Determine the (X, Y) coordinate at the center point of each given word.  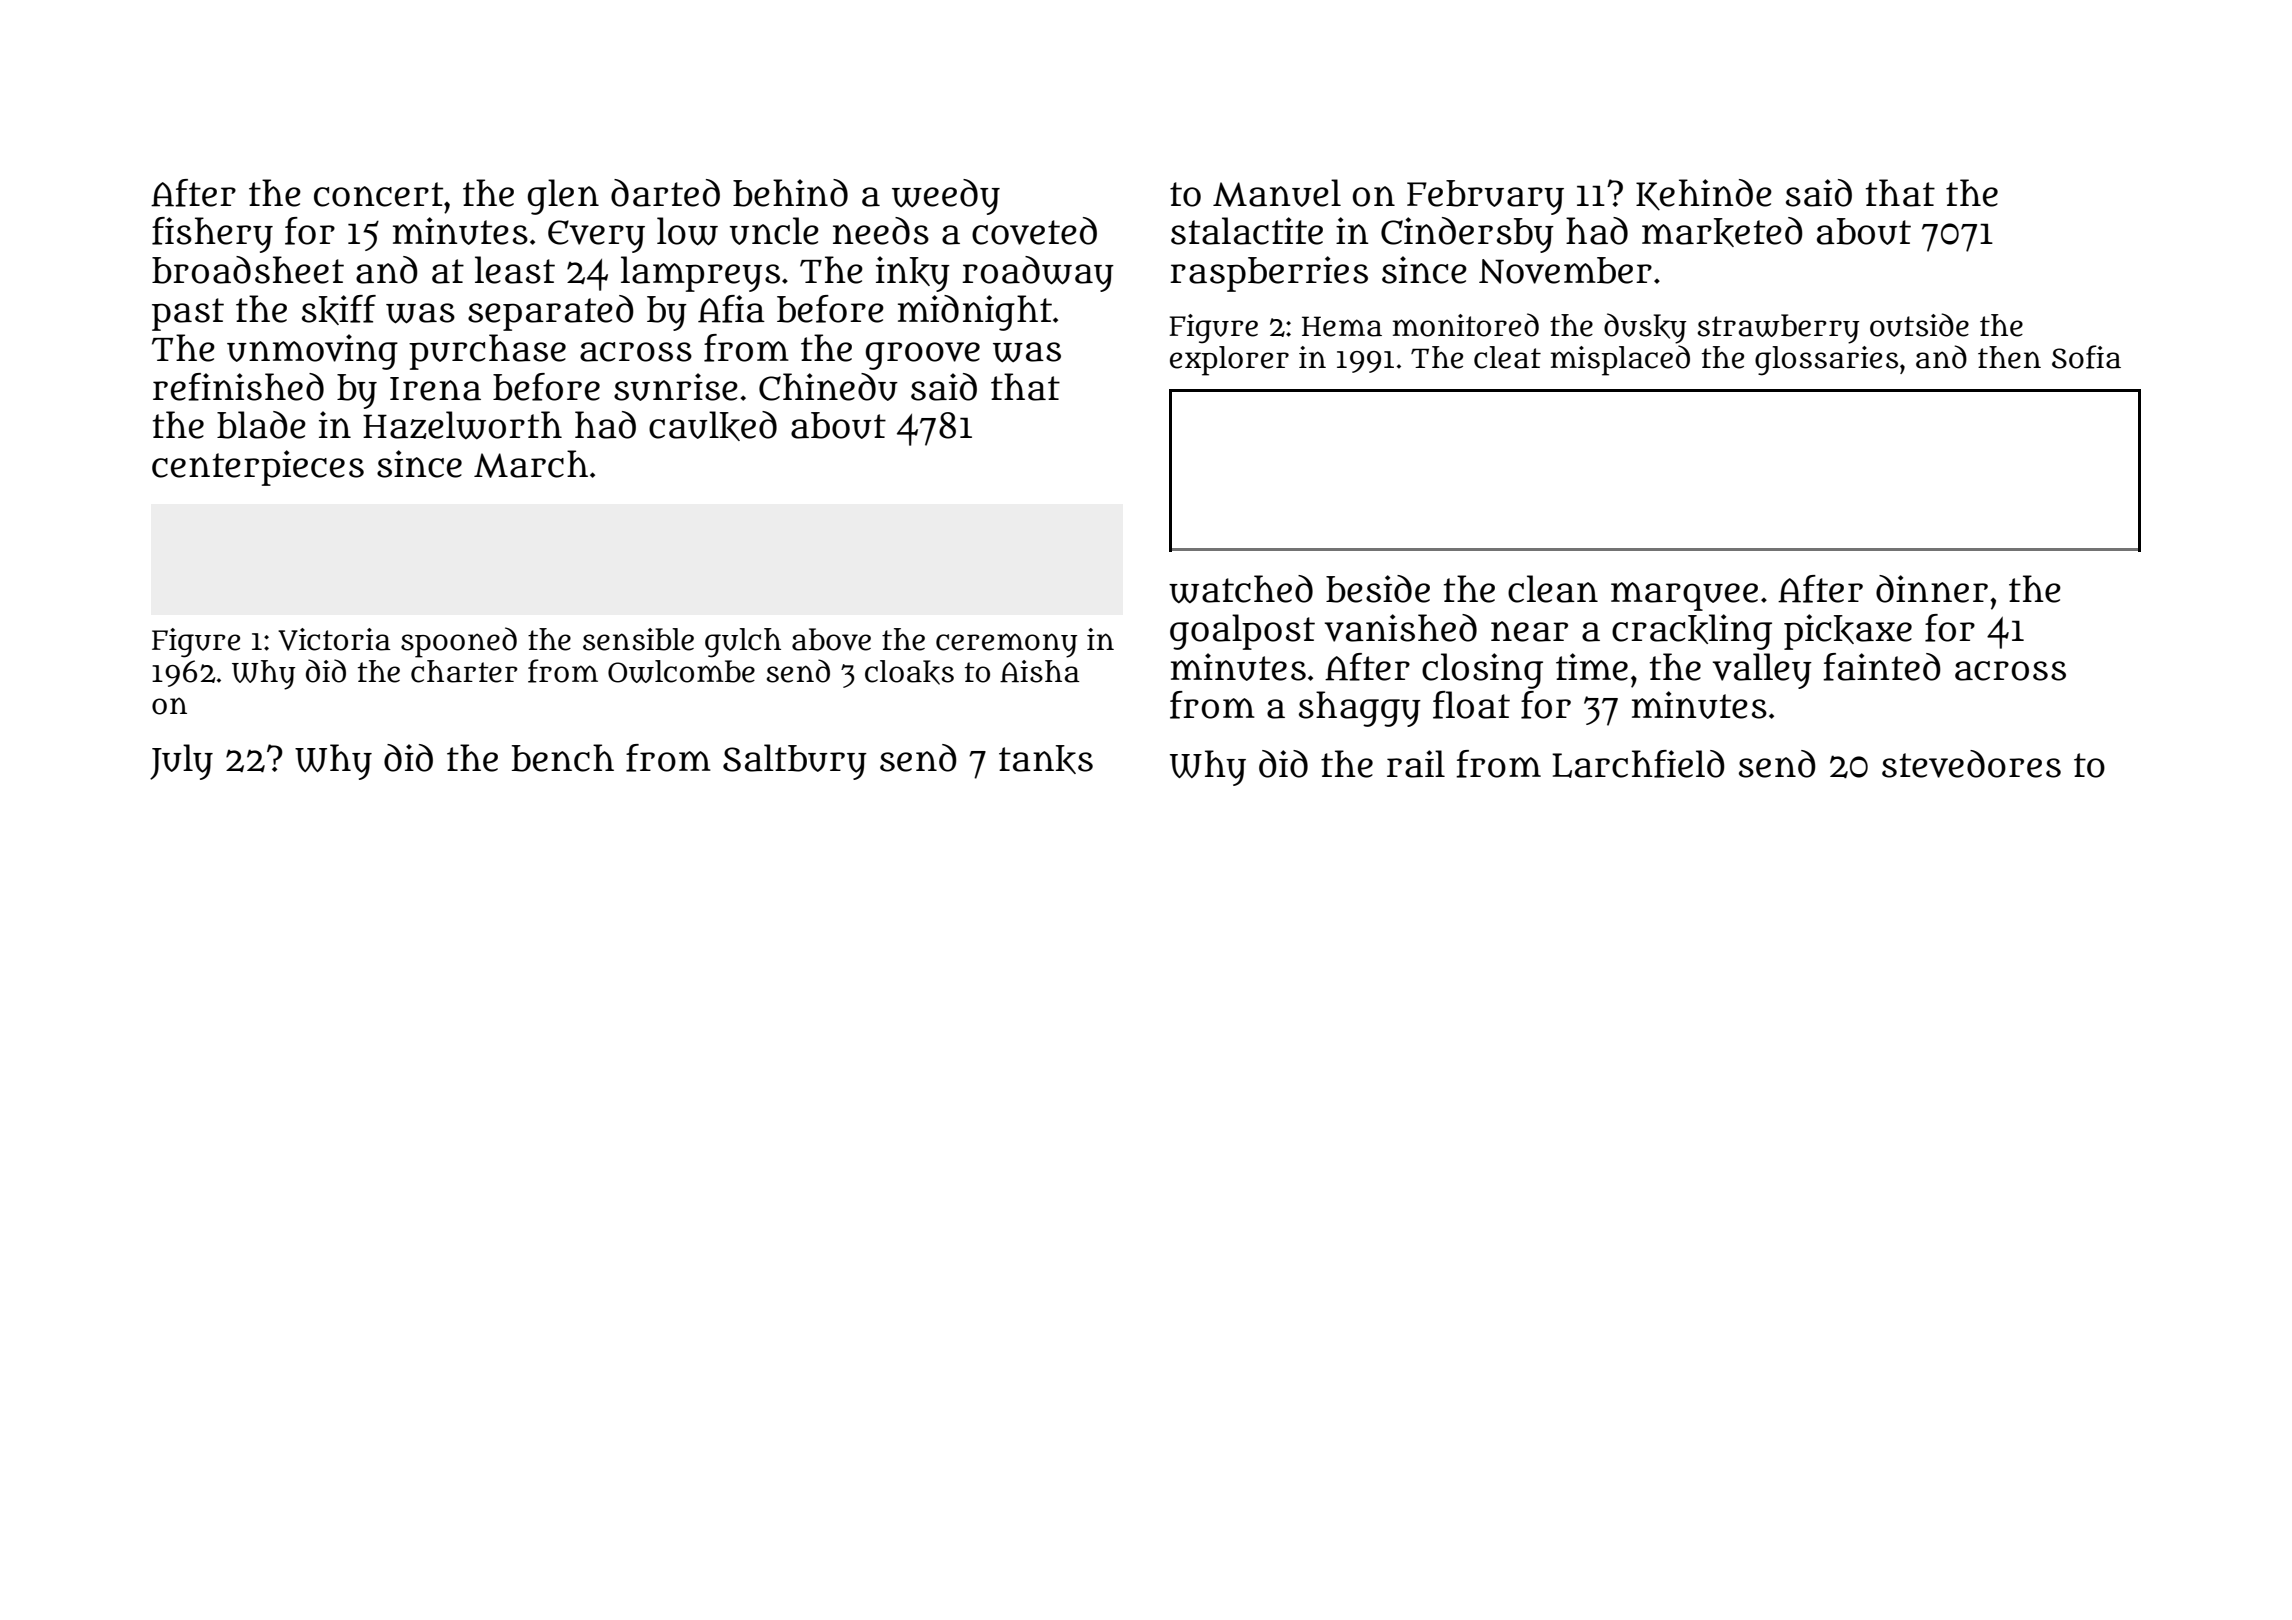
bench (563, 758)
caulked (713, 426)
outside (1919, 325)
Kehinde (1704, 195)
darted (665, 193)
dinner (1932, 589)
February (1485, 197)
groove (923, 356)
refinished (238, 387)
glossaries (1826, 361)
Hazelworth (462, 425)
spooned (459, 642)
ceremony (1007, 645)
